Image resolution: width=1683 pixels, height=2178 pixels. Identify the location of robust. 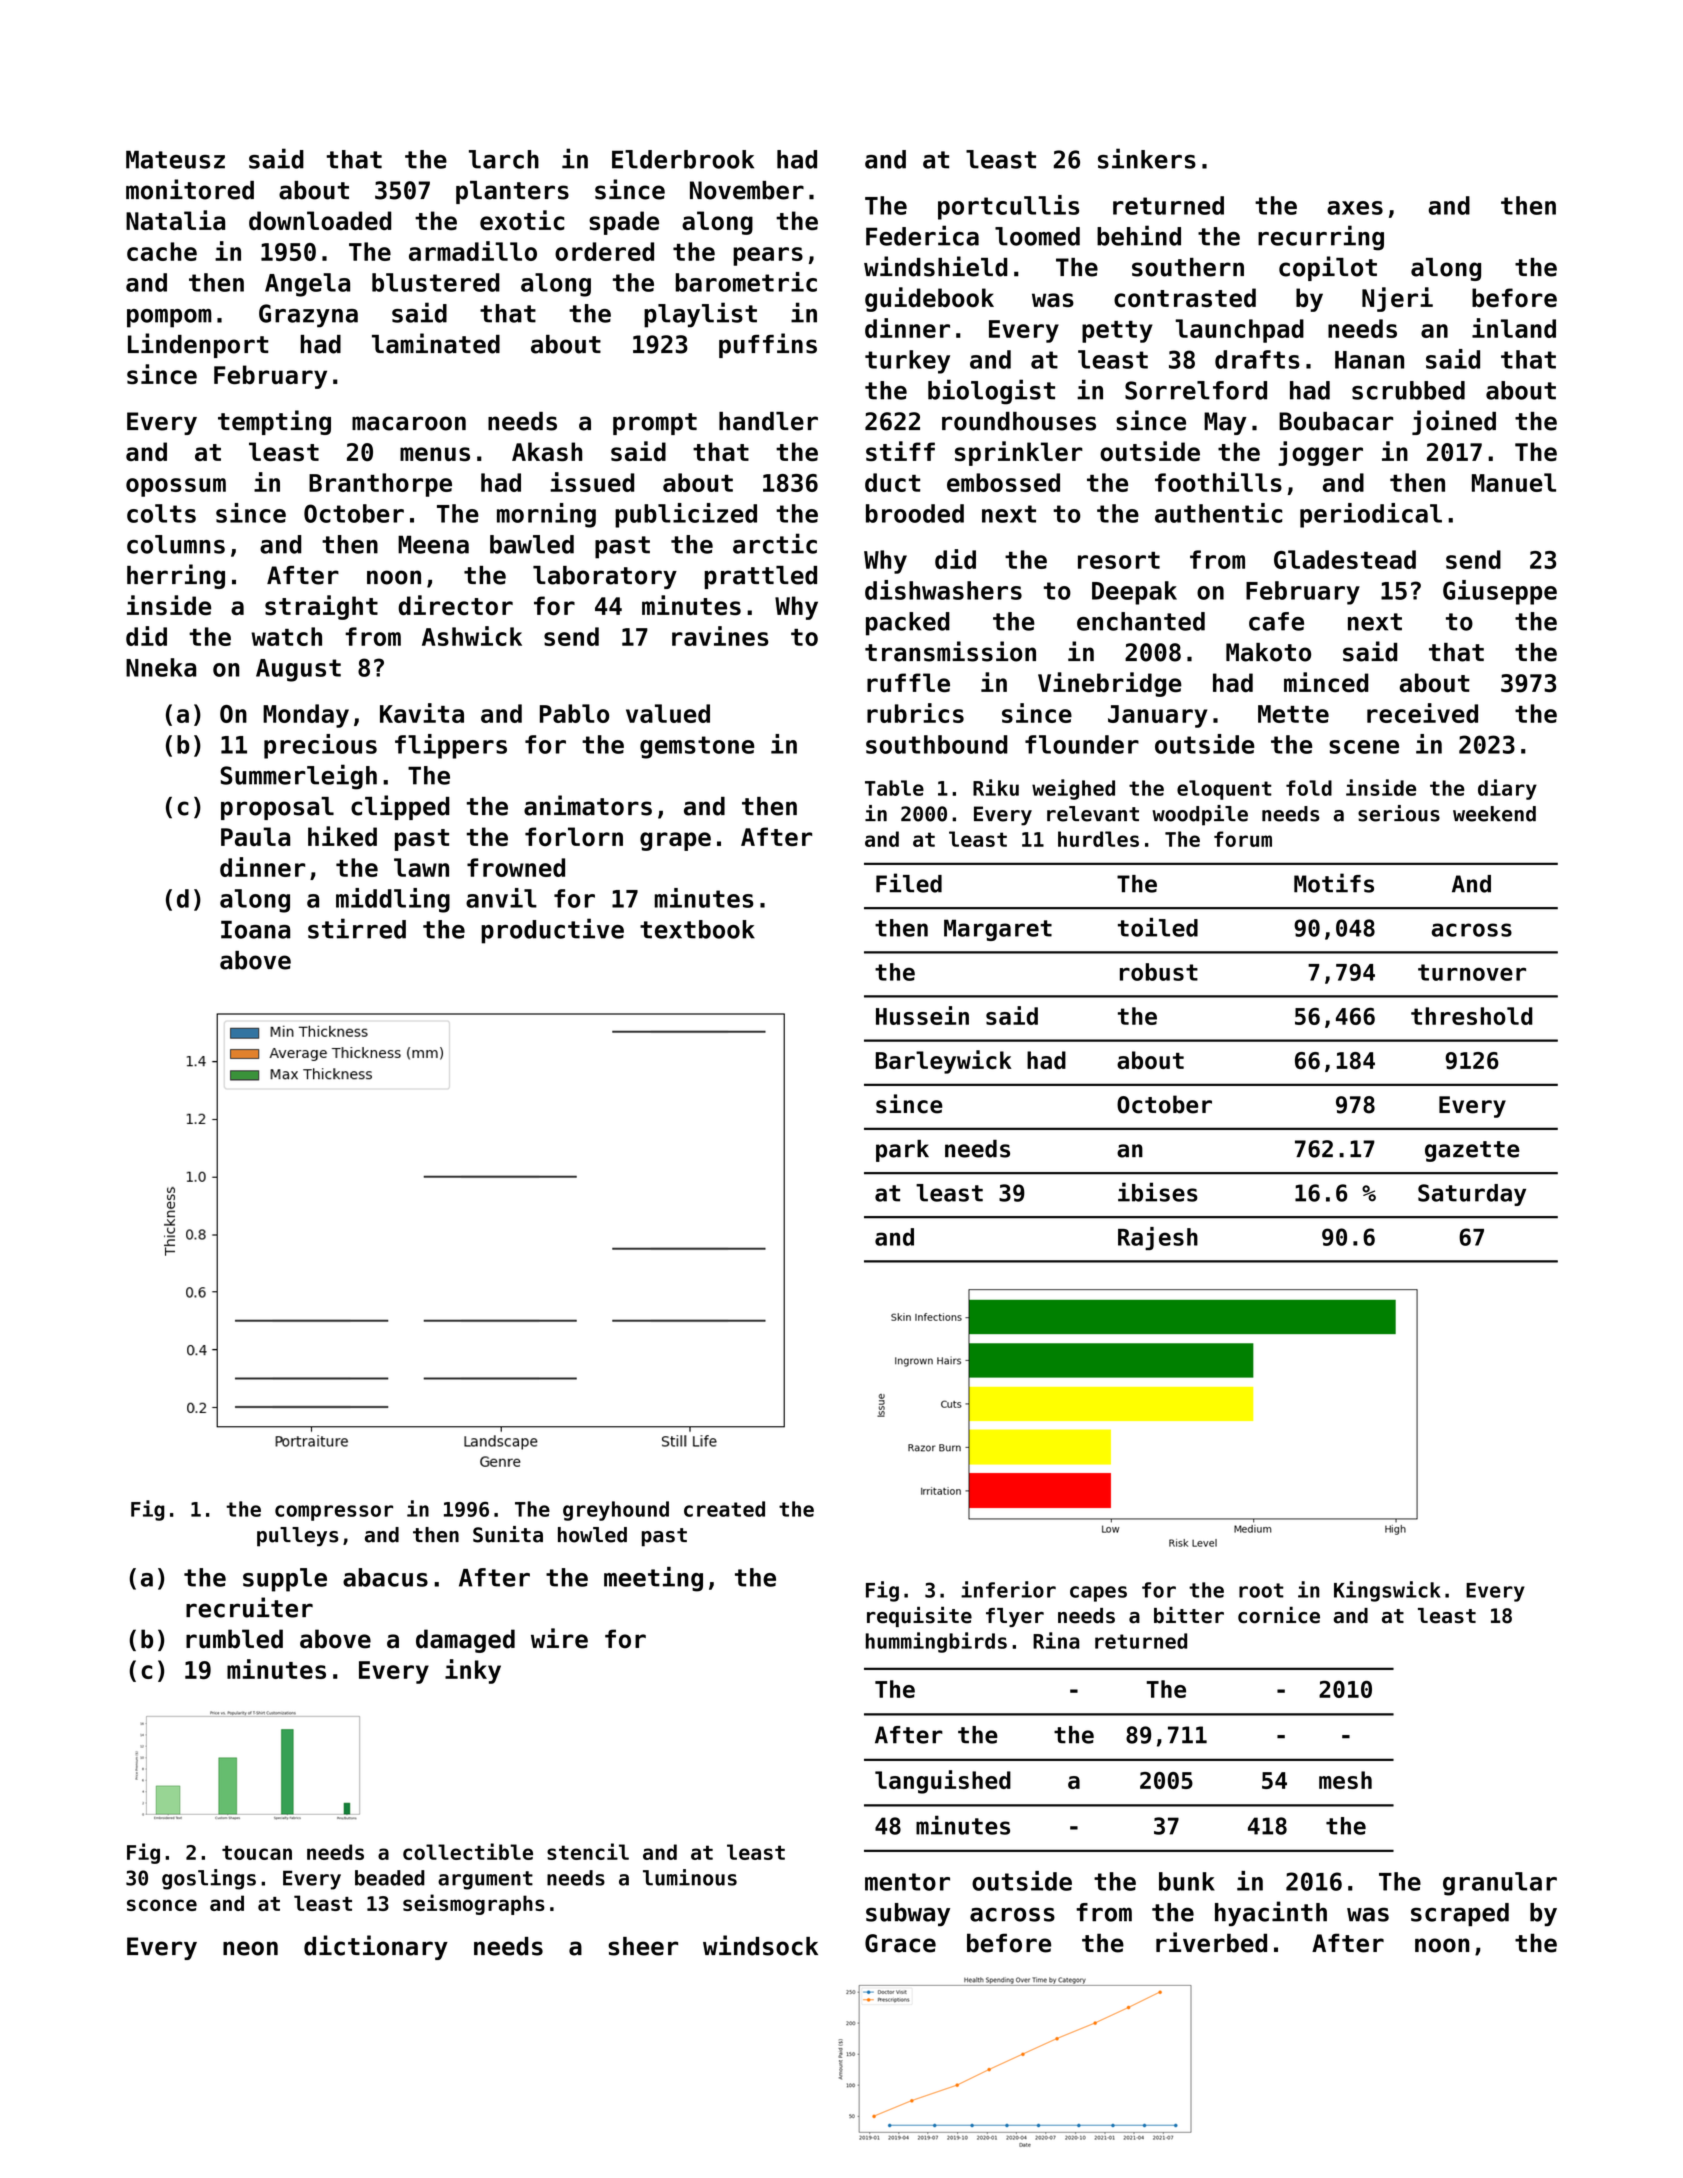
(1159, 972).
